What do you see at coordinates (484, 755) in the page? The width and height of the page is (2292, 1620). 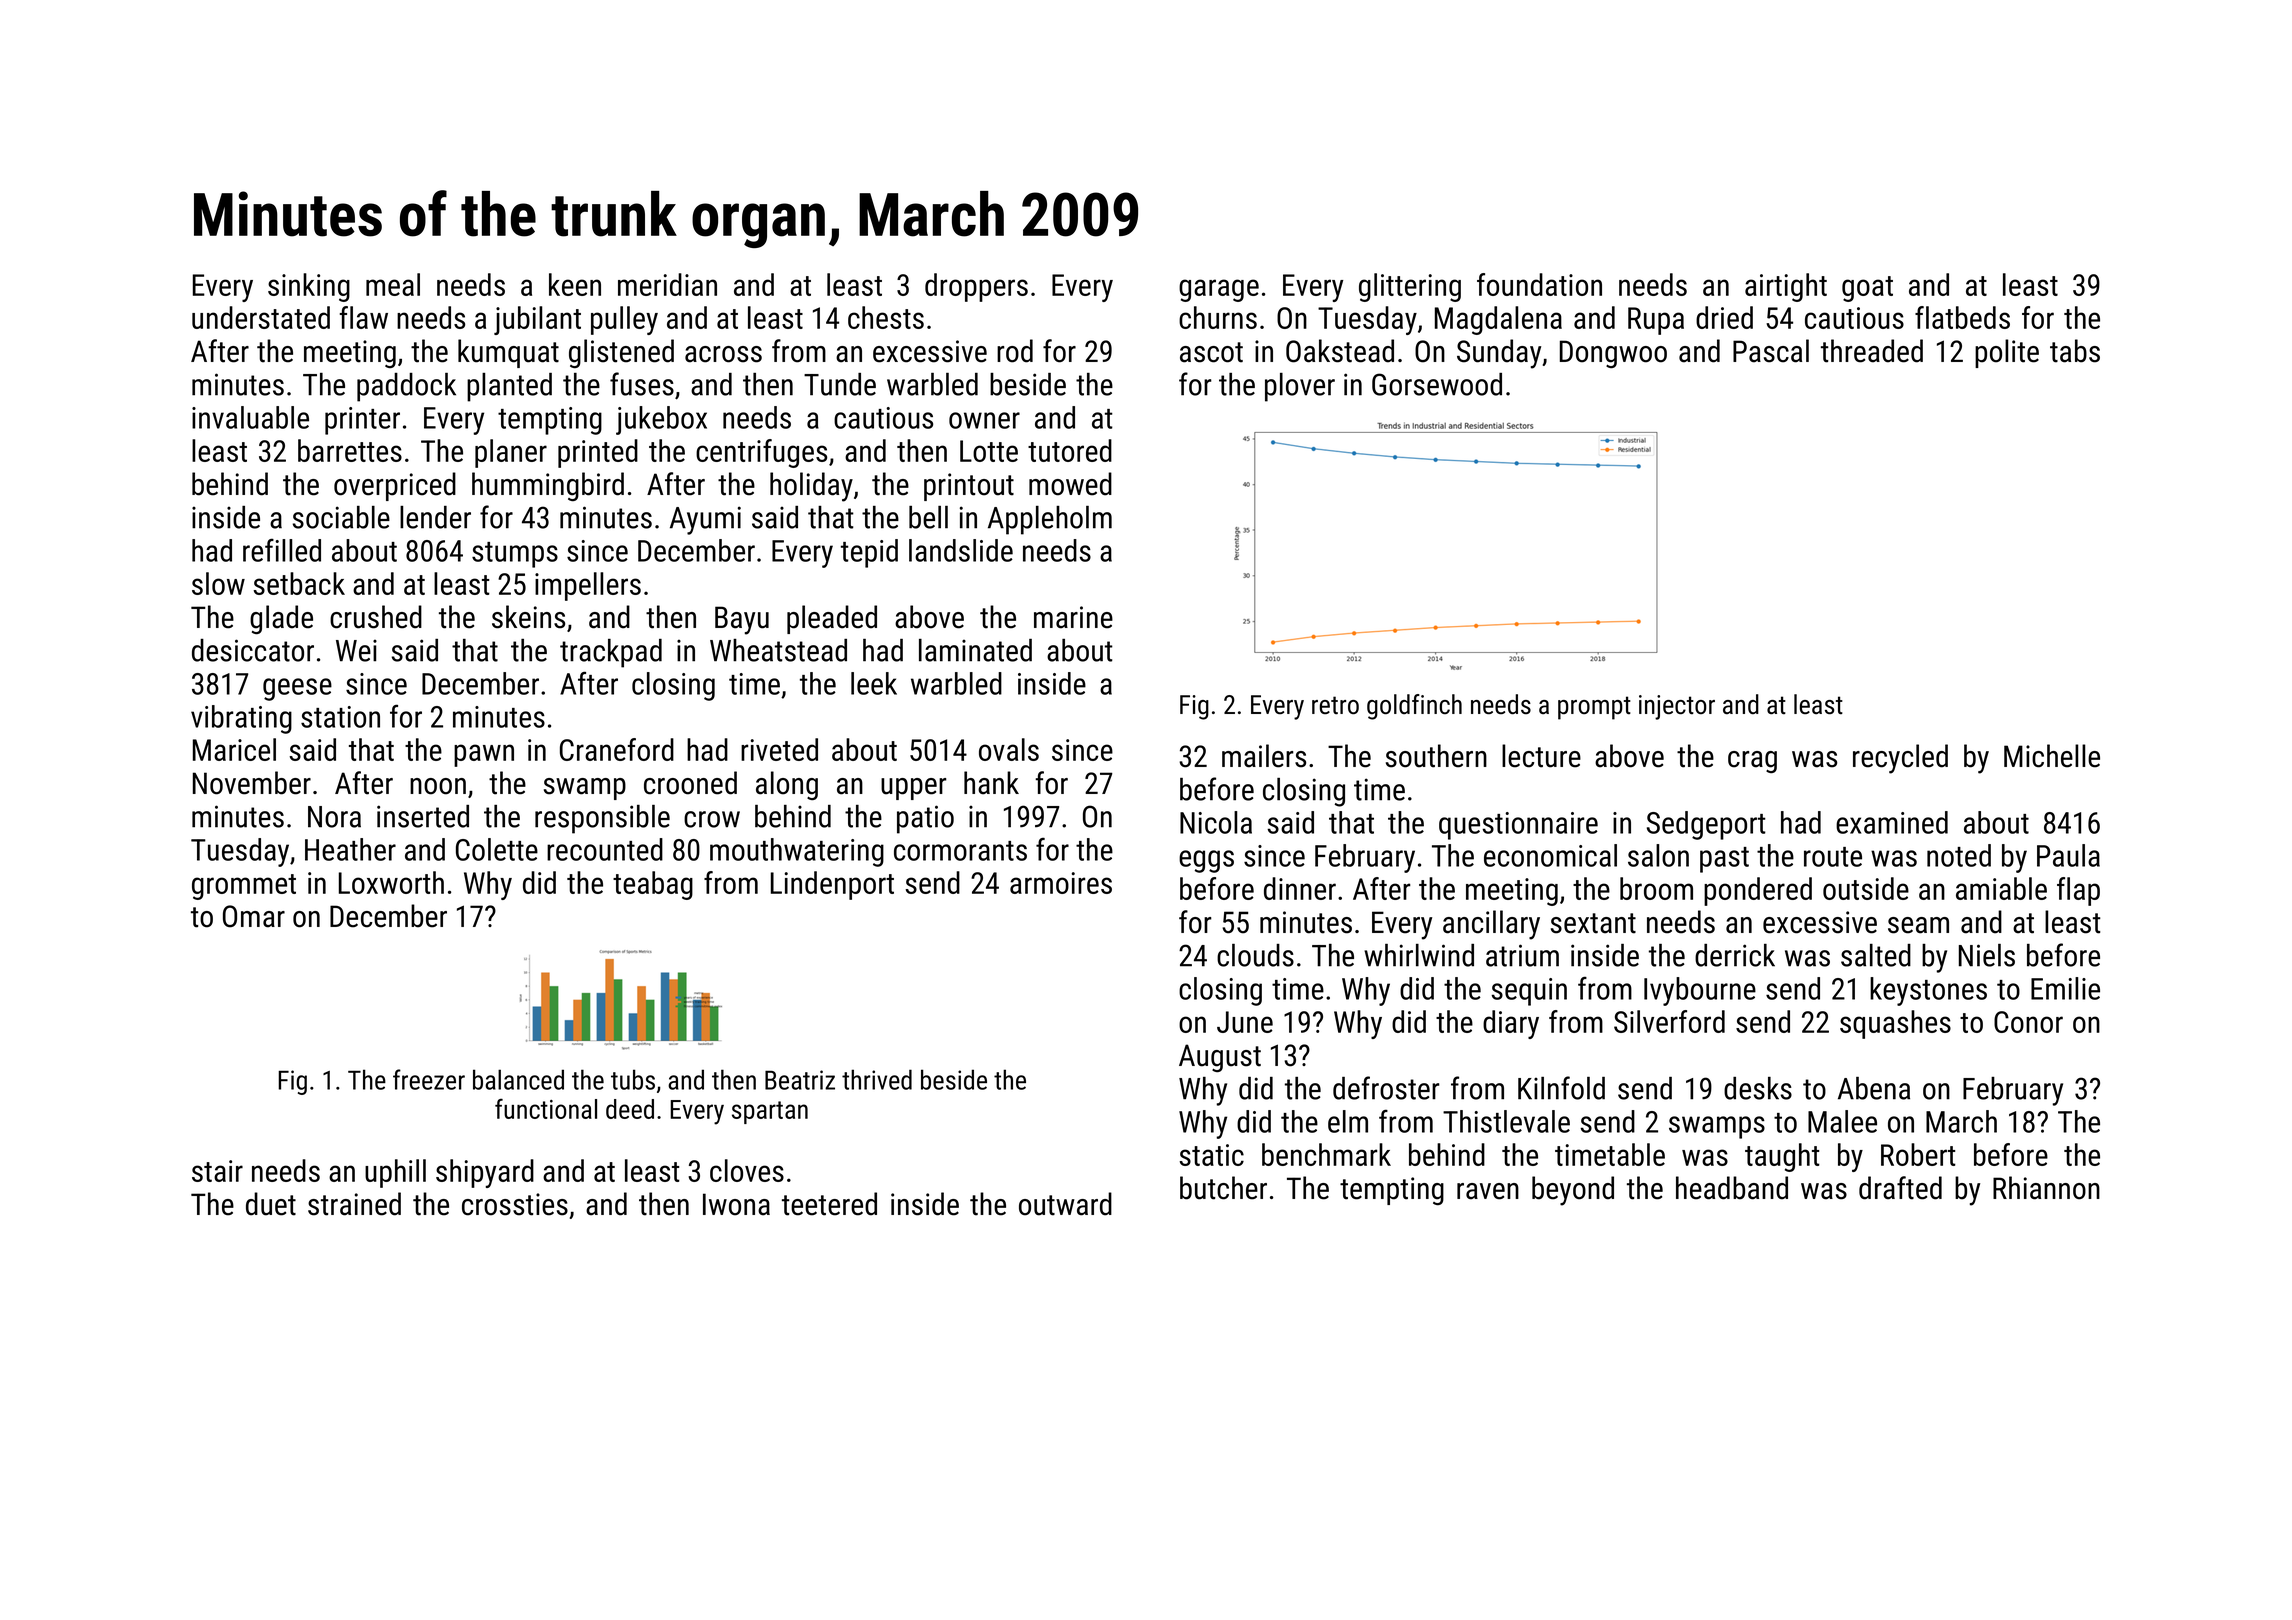 I see `pawn` at bounding box center [484, 755].
